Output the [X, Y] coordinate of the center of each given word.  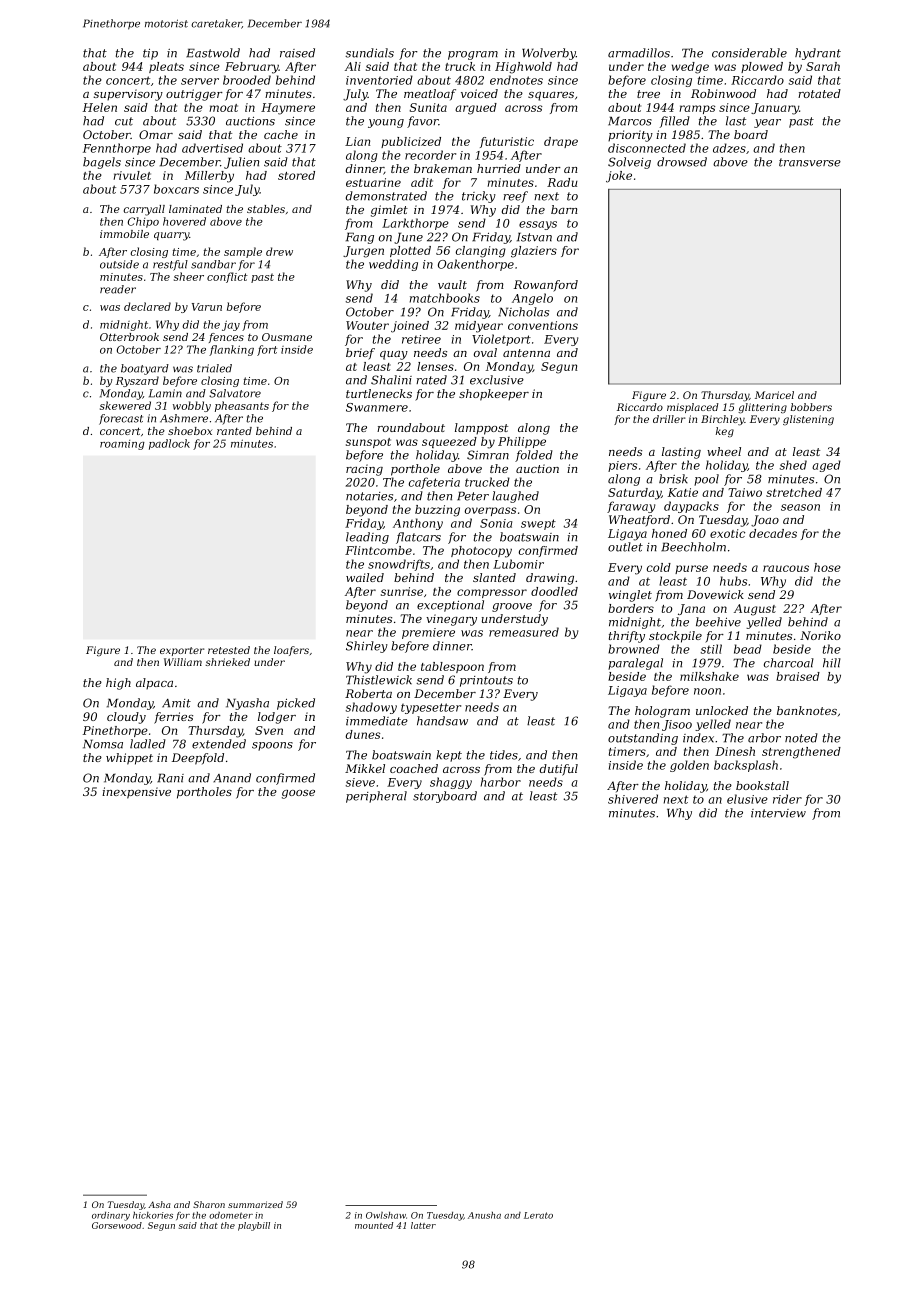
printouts [486, 681]
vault [452, 284]
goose [298, 794]
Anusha [484, 1215]
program [473, 55]
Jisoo [677, 725]
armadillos [639, 53]
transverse [810, 162]
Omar [156, 134]
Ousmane [287, 337]
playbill [254, 1226]
